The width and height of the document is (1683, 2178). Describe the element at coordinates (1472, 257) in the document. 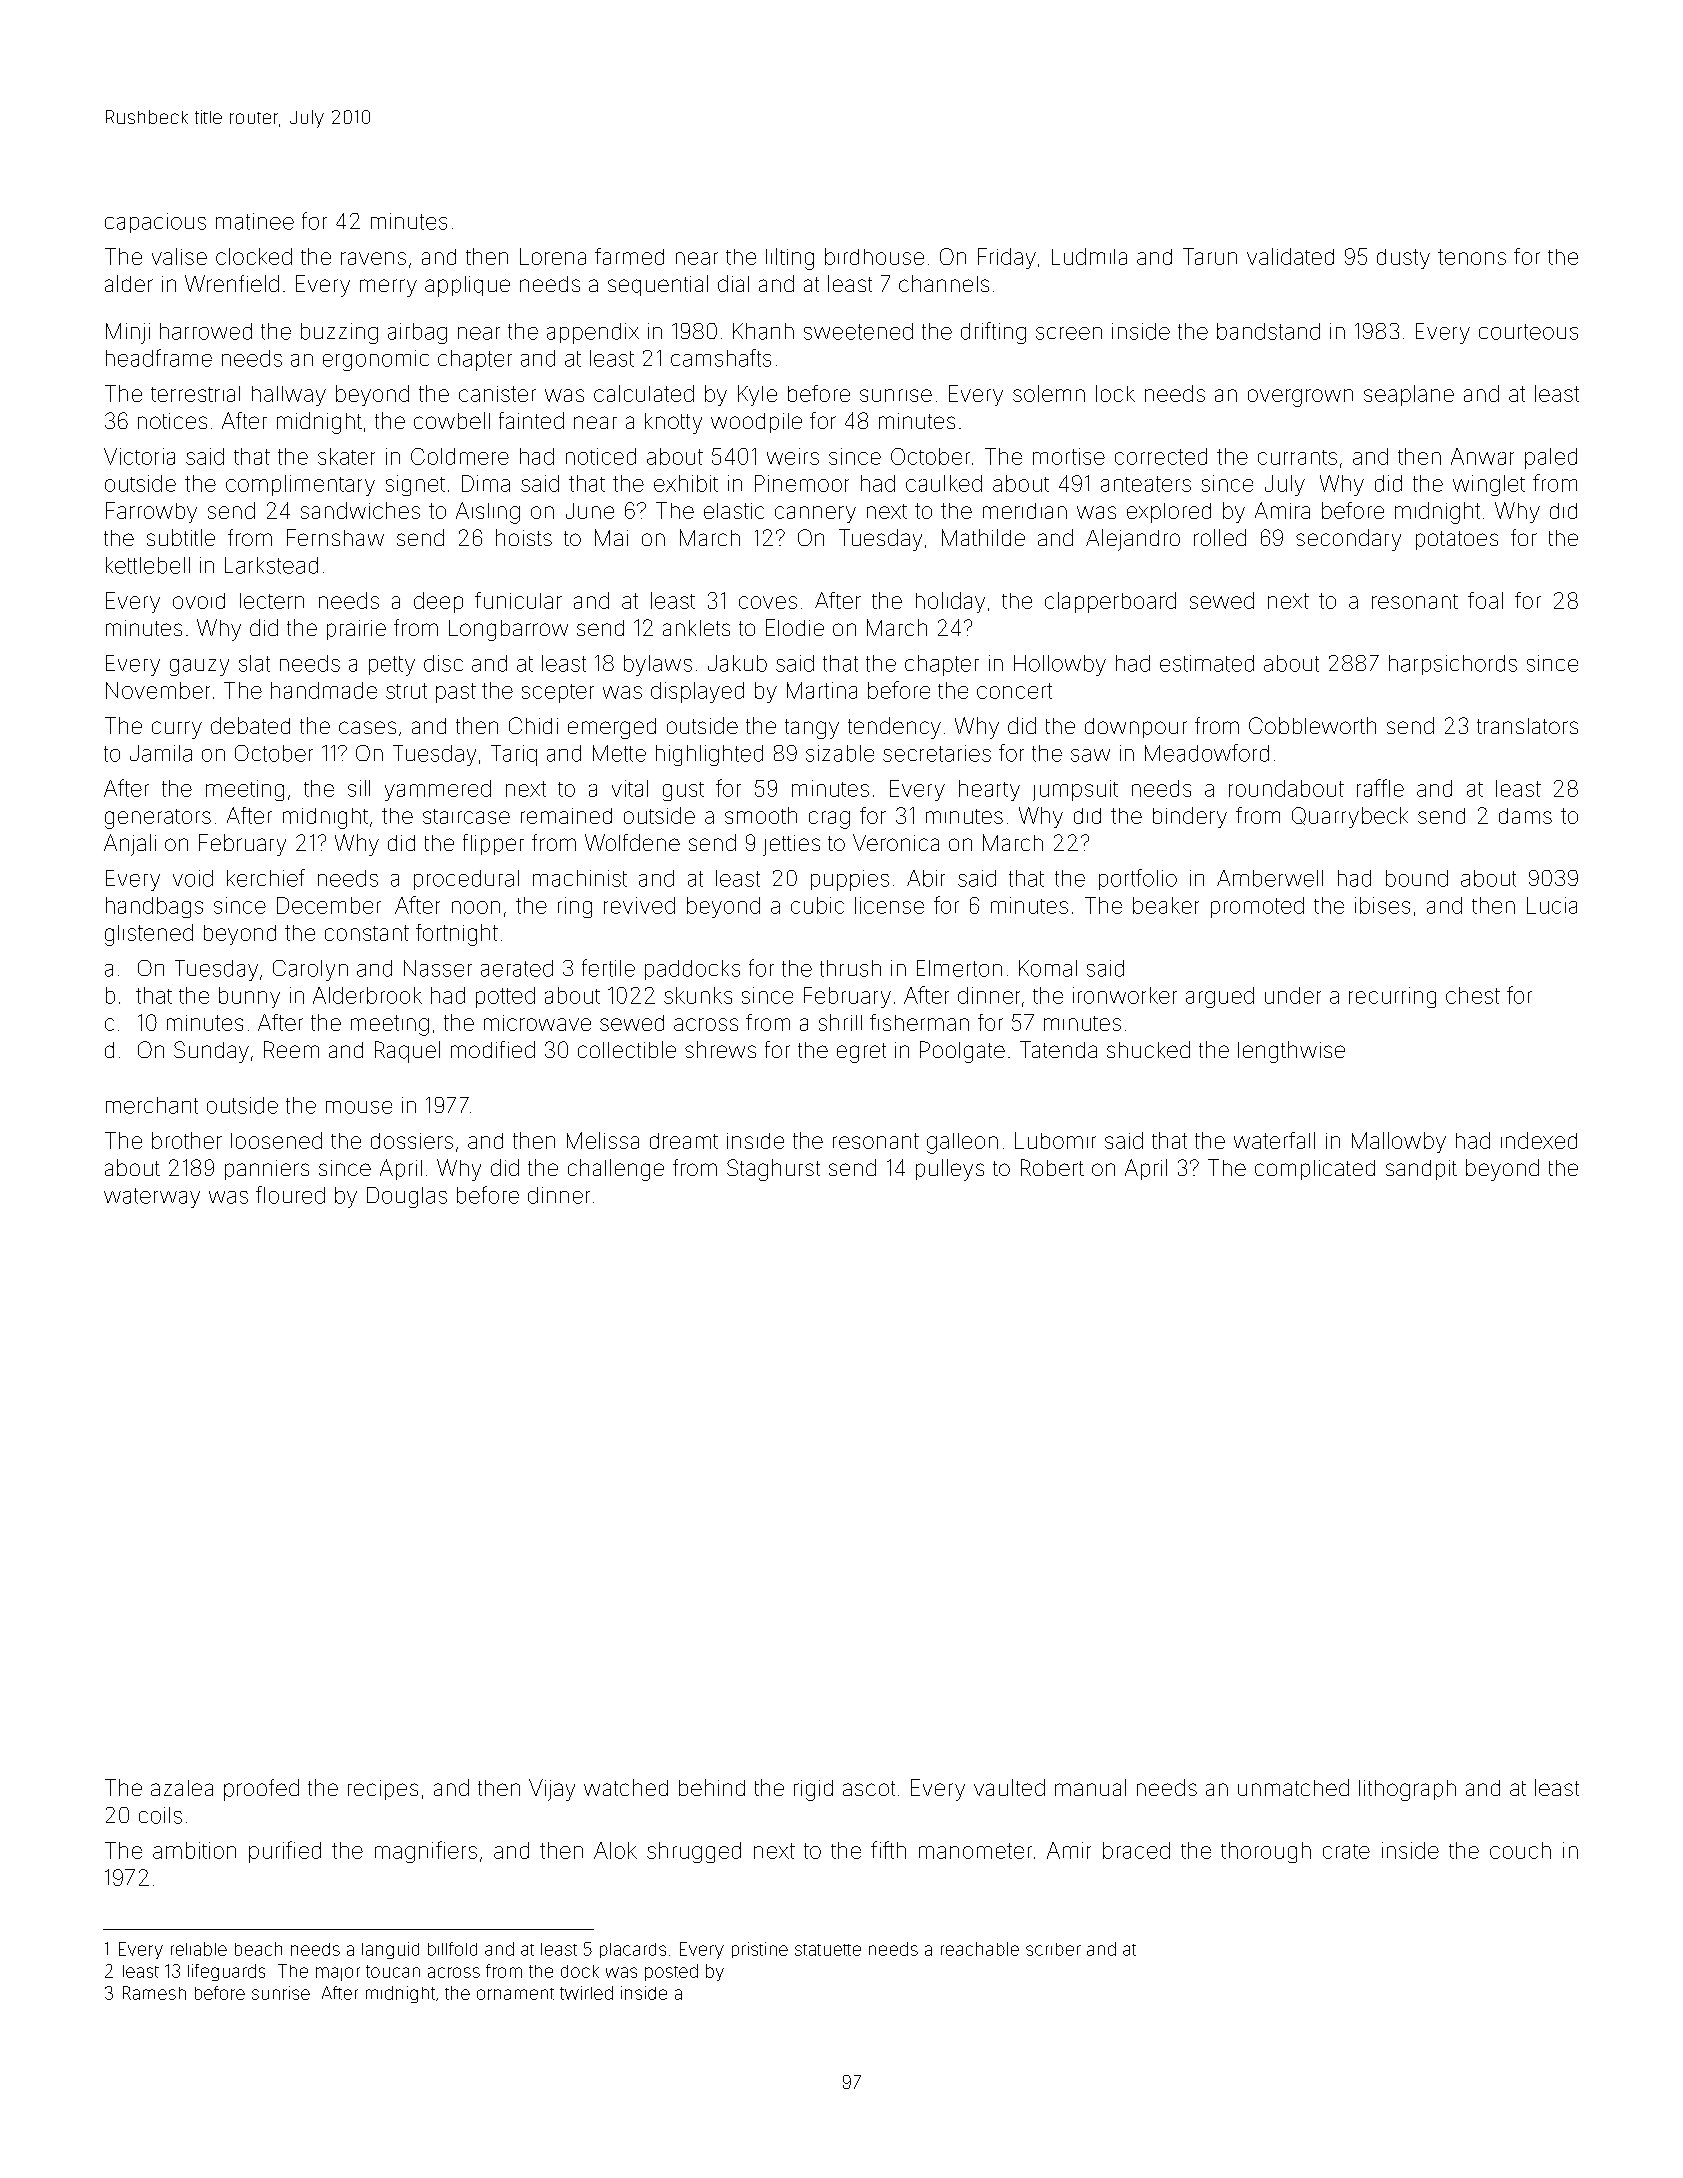

I see `tenons` at that location.
